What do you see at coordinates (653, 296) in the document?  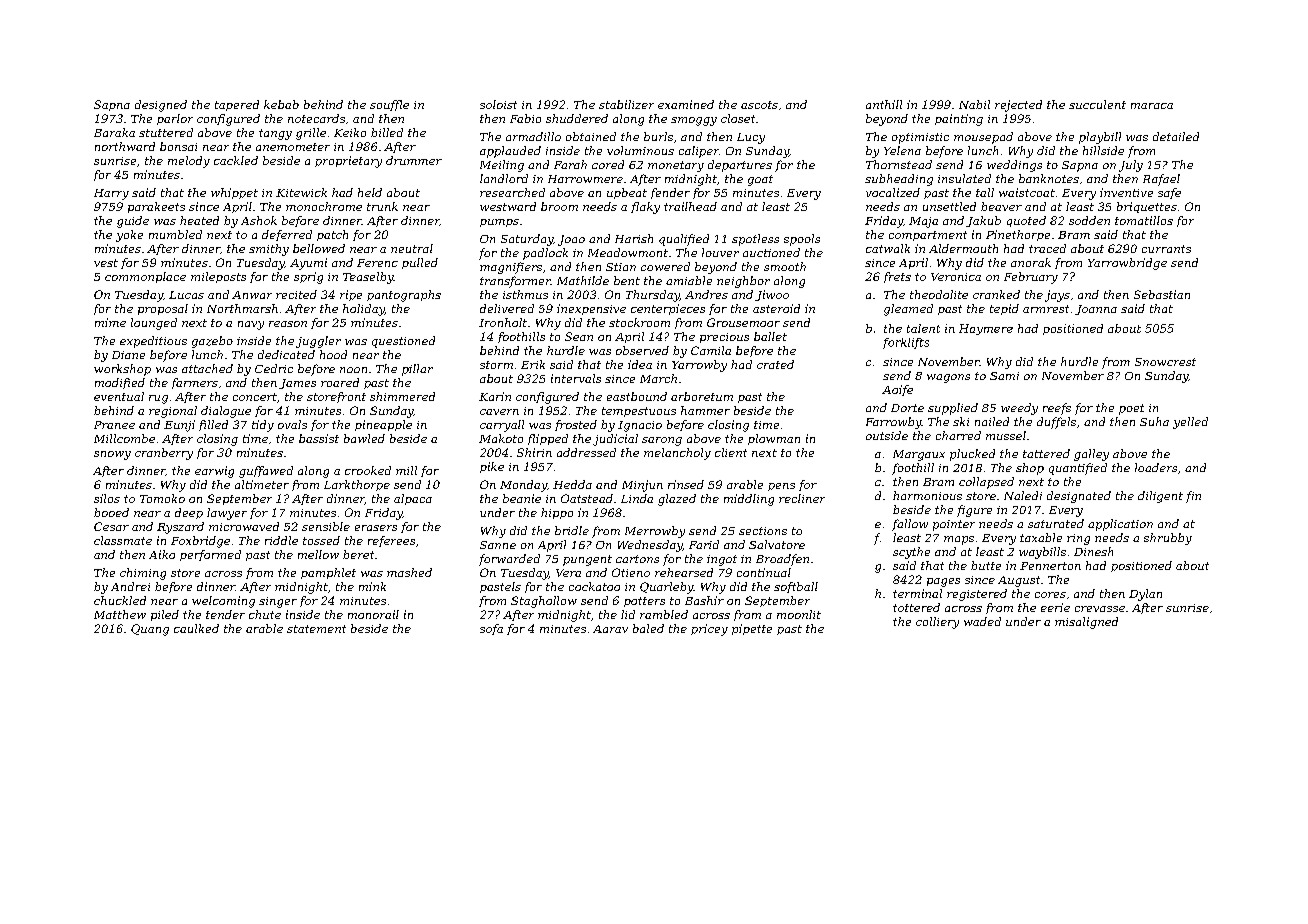 I see `Thursday` at bounding box center [653, 296].
